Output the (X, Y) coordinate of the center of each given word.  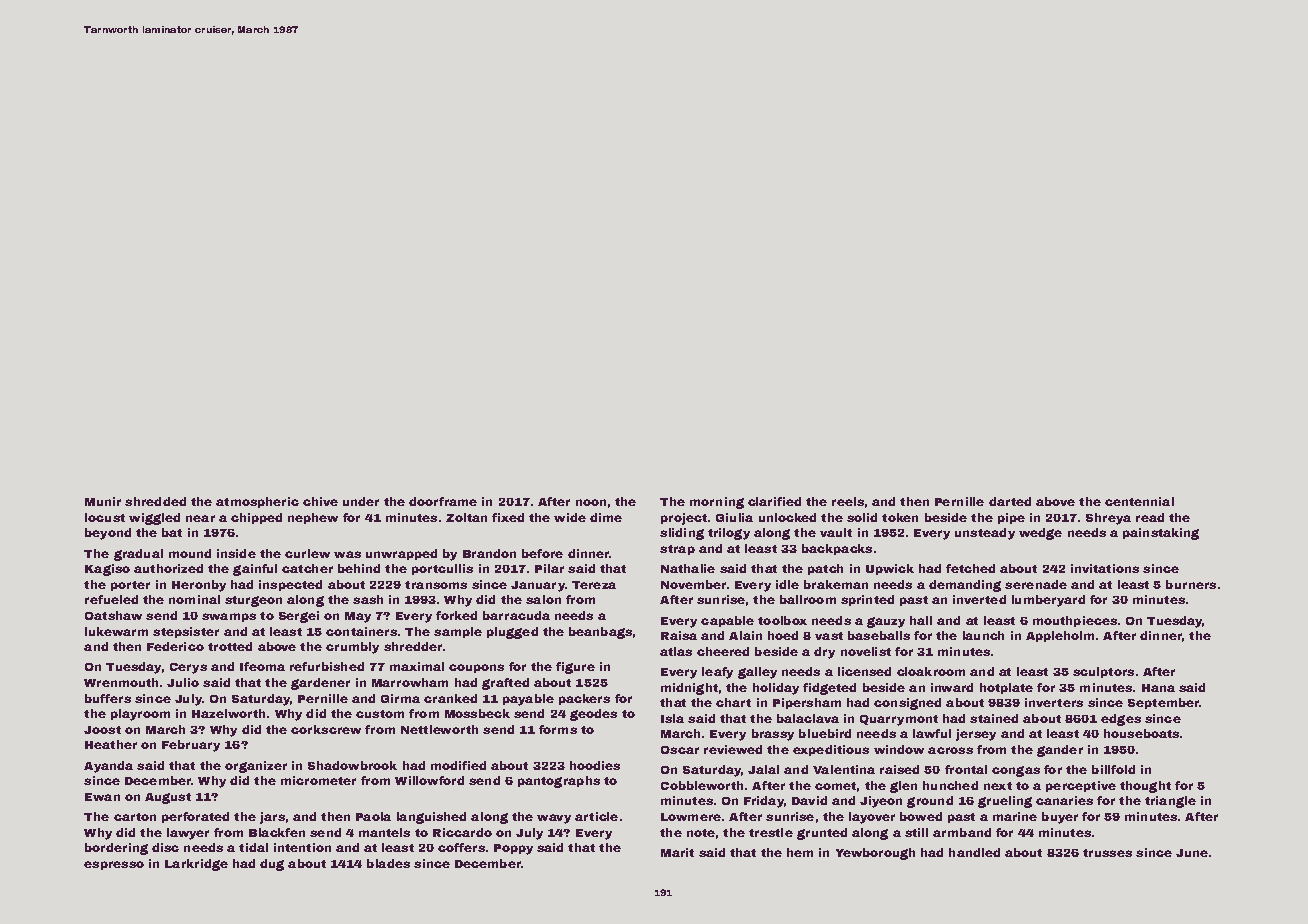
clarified (774, 501)
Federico (175, 646)
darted (1010, 501)
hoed (783, 635)
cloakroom (931, 671)
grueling (1005, 802)
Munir (103, 501)
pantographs (559, 782)
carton (135, 817)
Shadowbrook (352, 765)
